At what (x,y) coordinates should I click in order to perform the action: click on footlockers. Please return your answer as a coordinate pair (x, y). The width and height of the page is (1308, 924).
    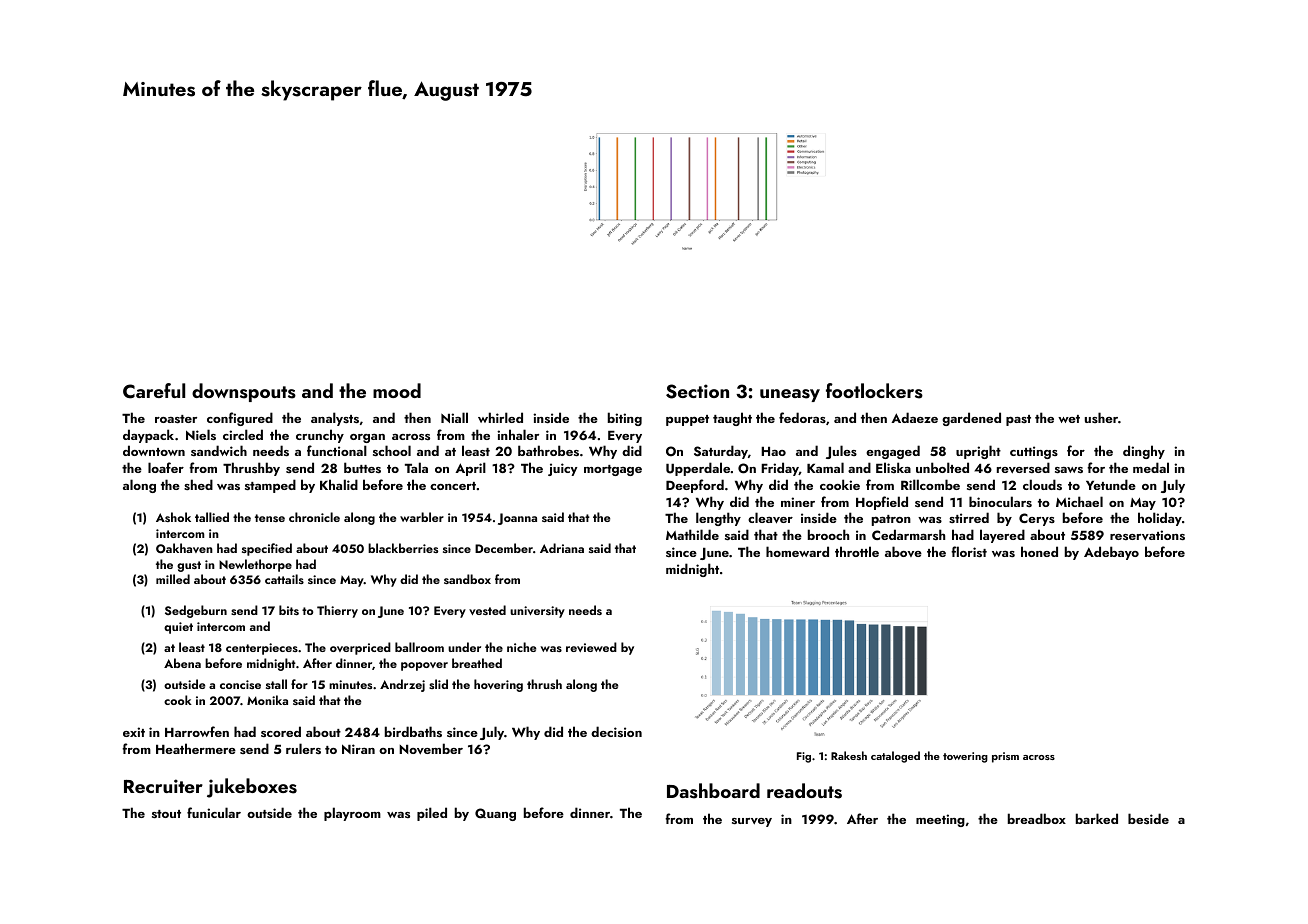
    Looking at the image, I should click on (874, 391).
